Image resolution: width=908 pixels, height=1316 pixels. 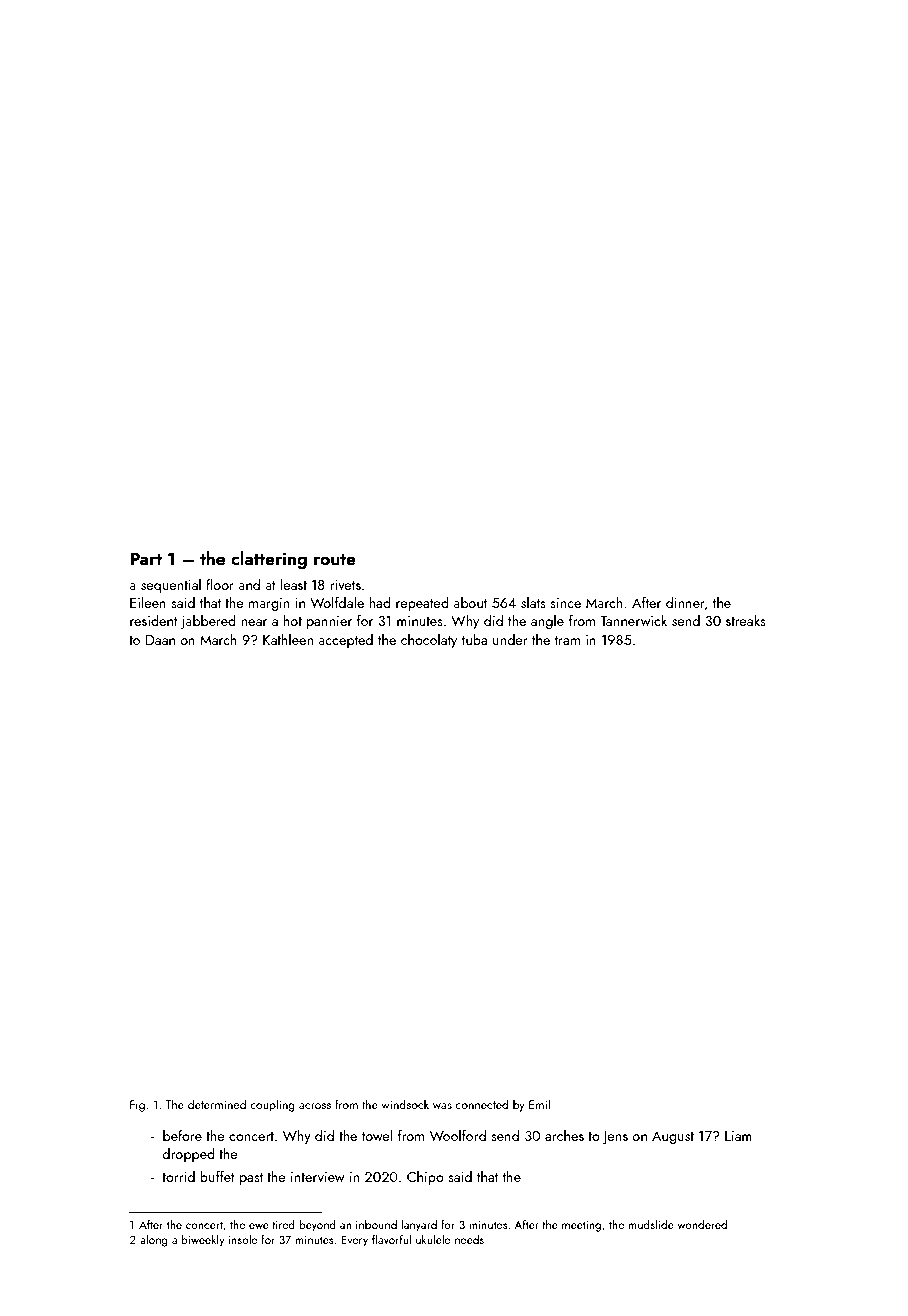 I want to click on coupling, so click(x=272, y=1105).
